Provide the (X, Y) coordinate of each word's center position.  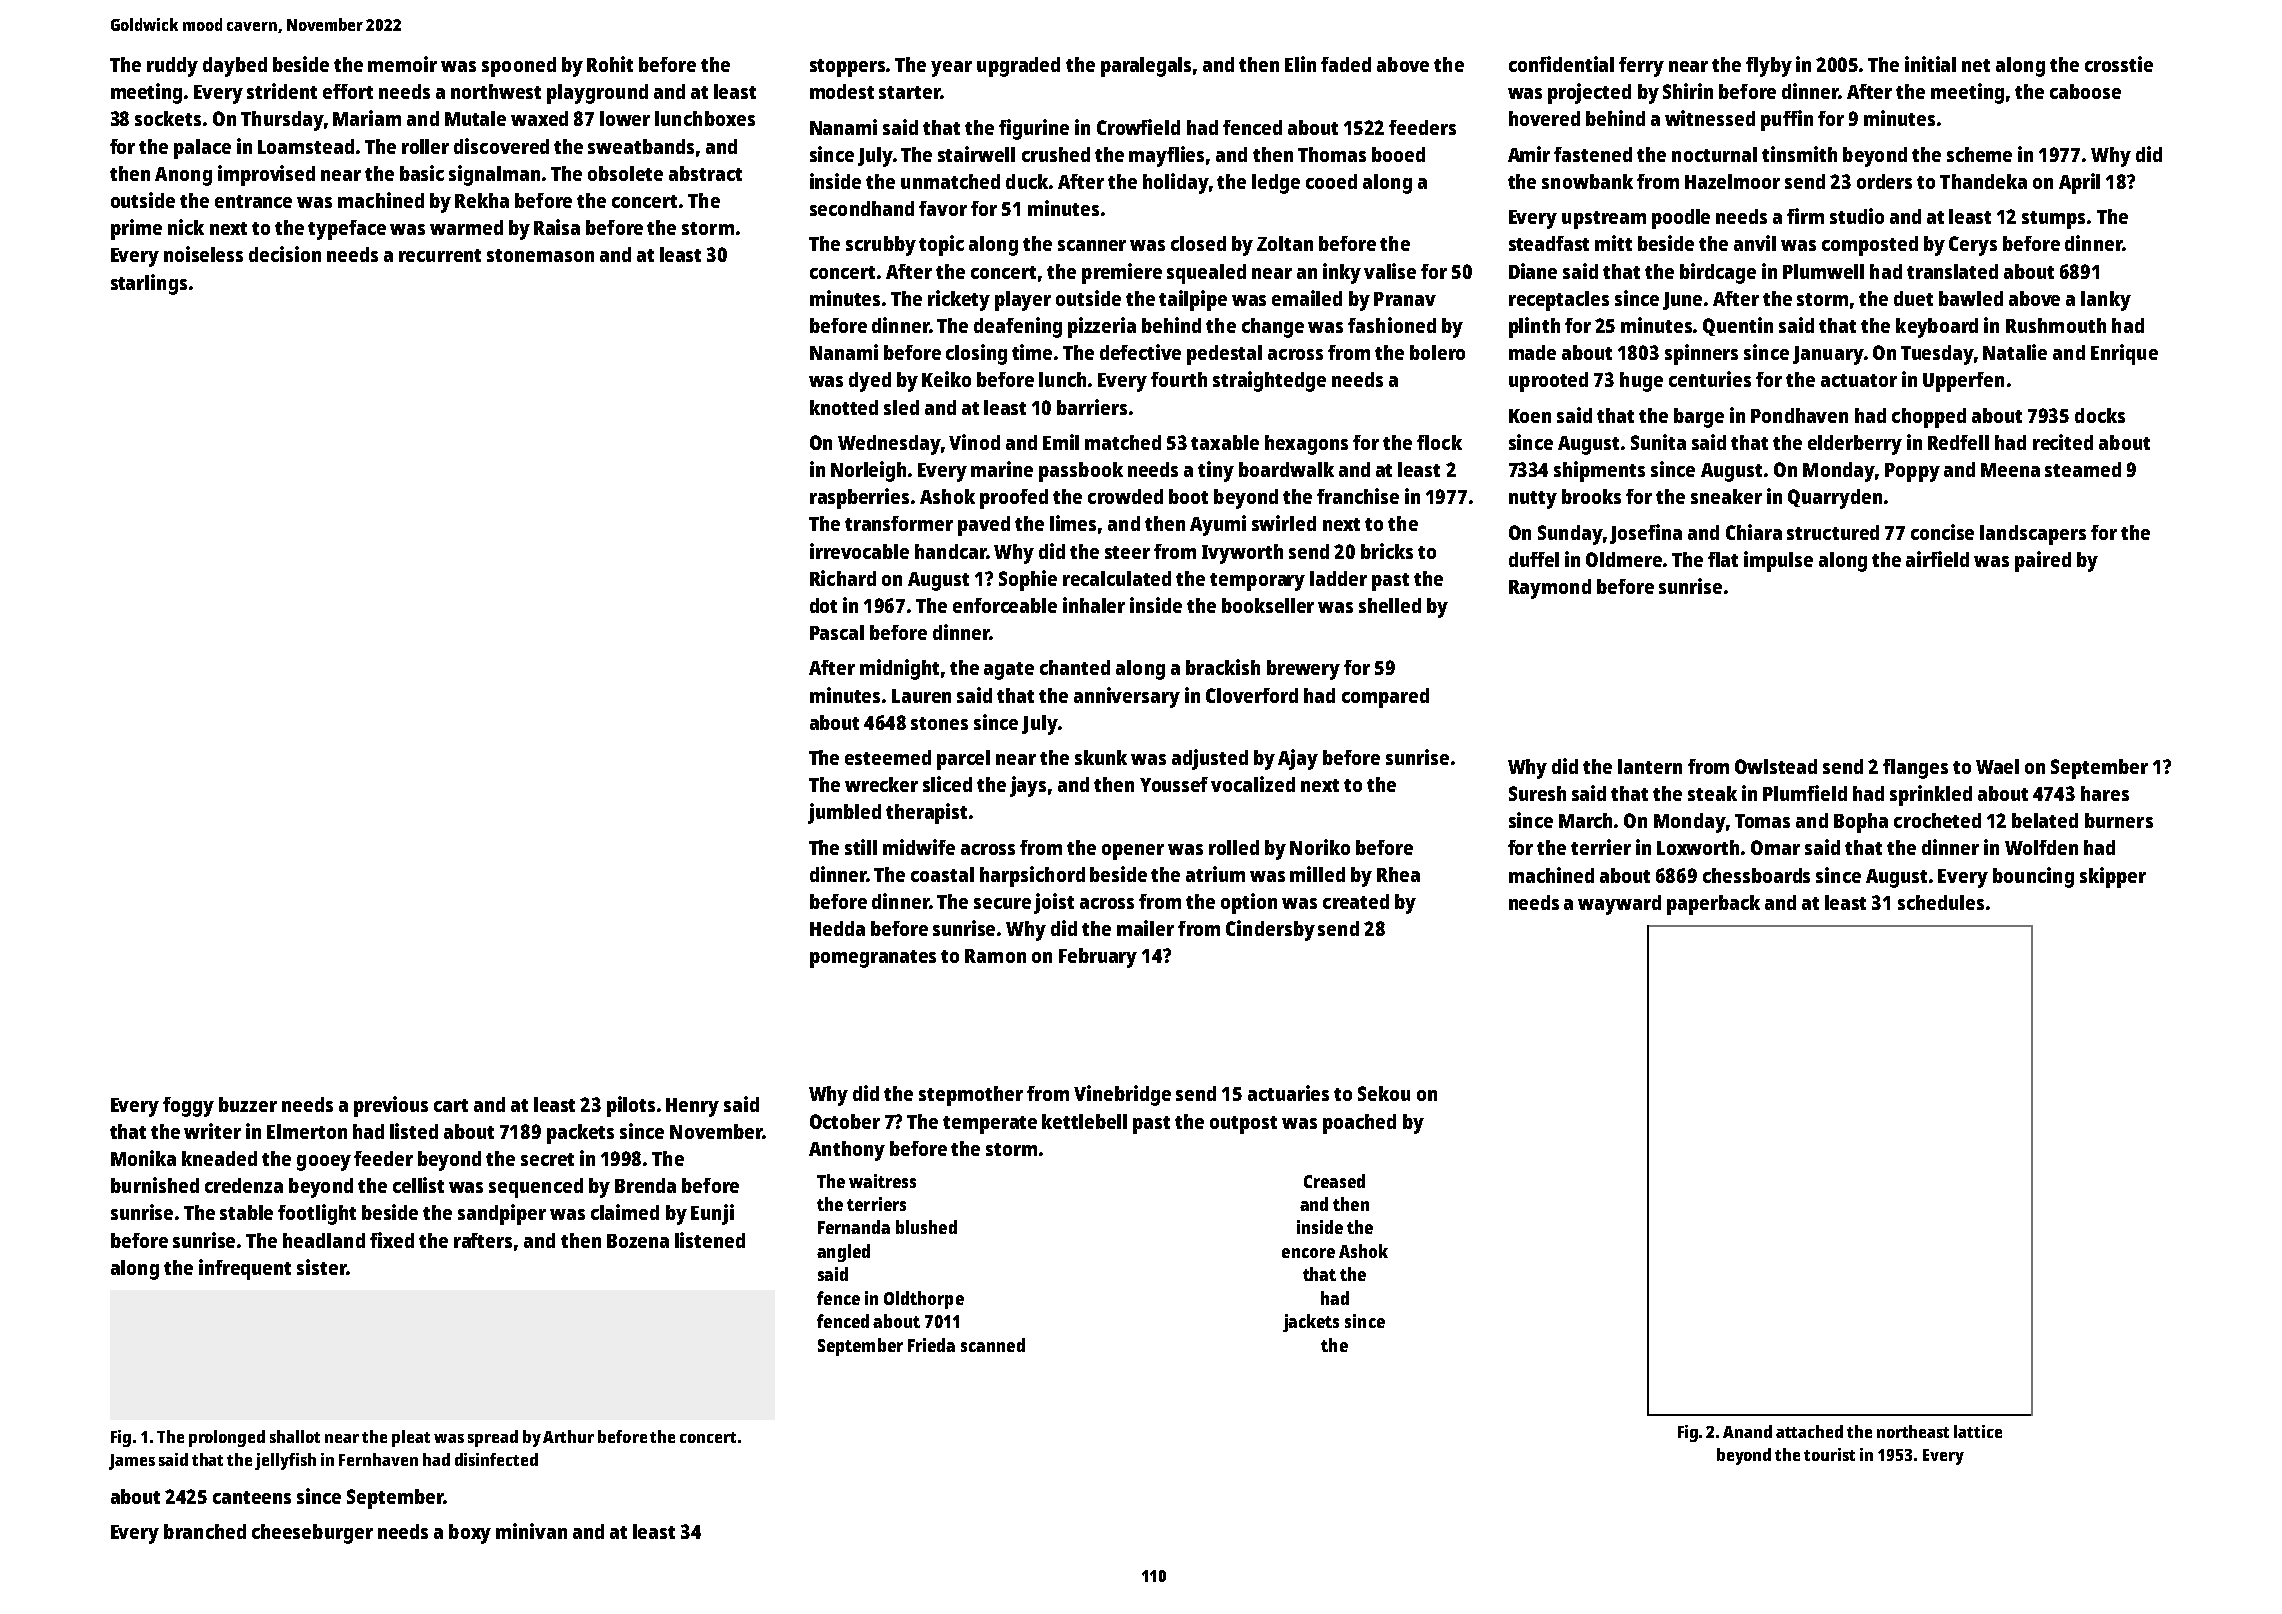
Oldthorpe (924, 1300)
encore (1308, 1253)
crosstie (2119, 64)
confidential (1561, 64)
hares (2105, 793)
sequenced (536, 1188)
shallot (295, 1436)
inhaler (1094, 605)
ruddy (172, 67)
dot (823, 605)
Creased (1334, 1181)
